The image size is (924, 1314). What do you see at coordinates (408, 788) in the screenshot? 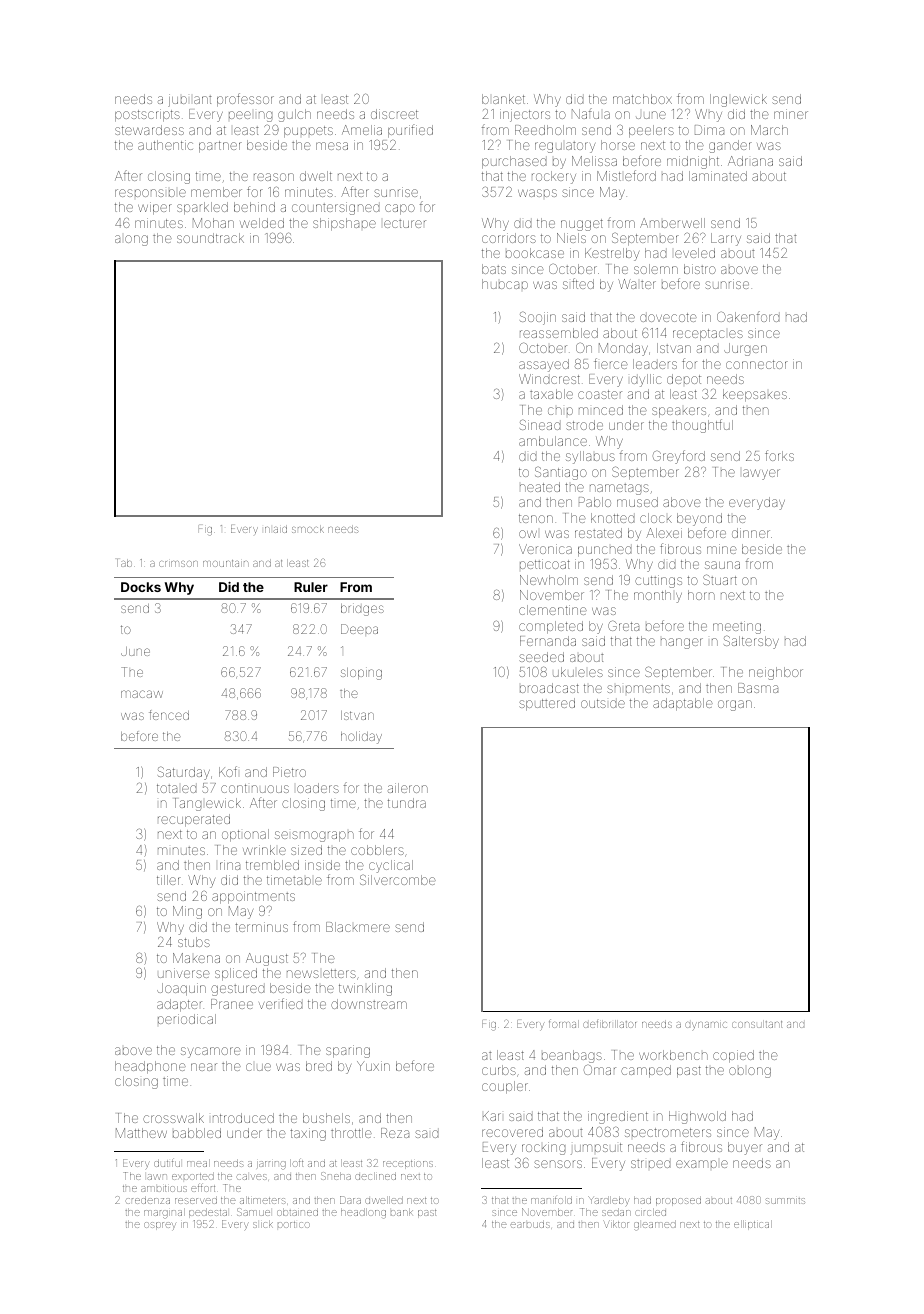
I see `aileron` at bounding box center [408, 788].
